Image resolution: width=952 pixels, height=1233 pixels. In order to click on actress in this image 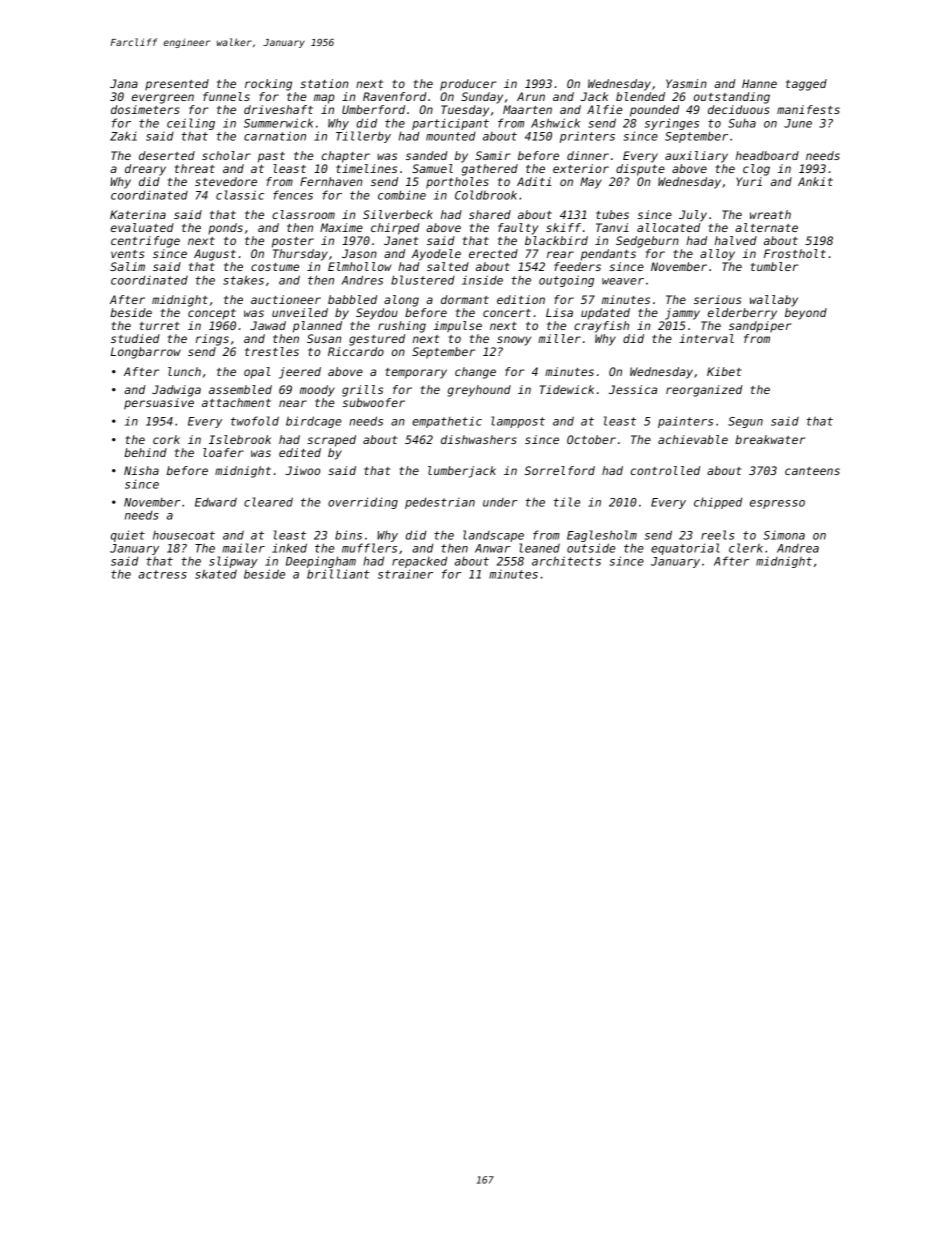, I will do `click(162, 574)`.
